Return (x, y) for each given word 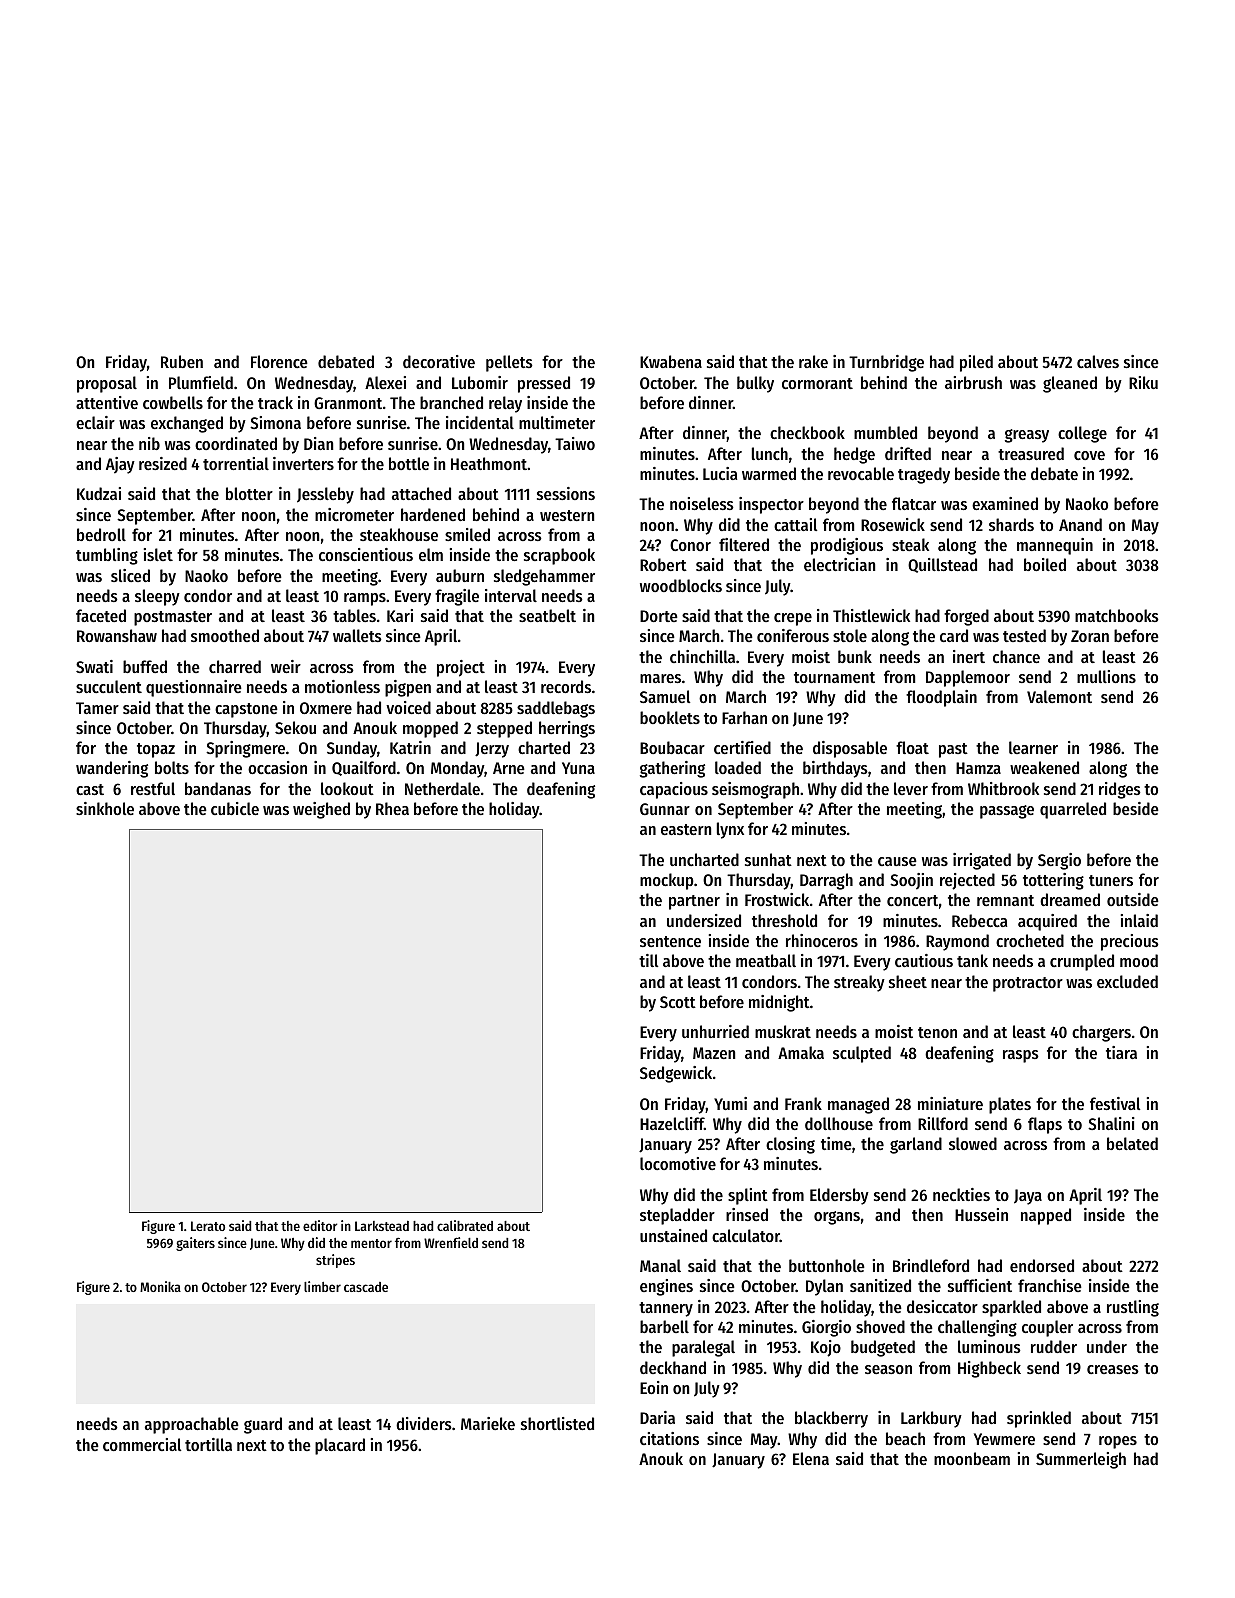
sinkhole (105, 808)
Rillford (943, 1123)
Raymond (957, 942)
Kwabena (671, 361)
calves (1098, 361)
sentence (670, 941)
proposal (107, 384)
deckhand (673, 1367)
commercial (142, 1444)
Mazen (714, 1053)
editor (320, 1225)
